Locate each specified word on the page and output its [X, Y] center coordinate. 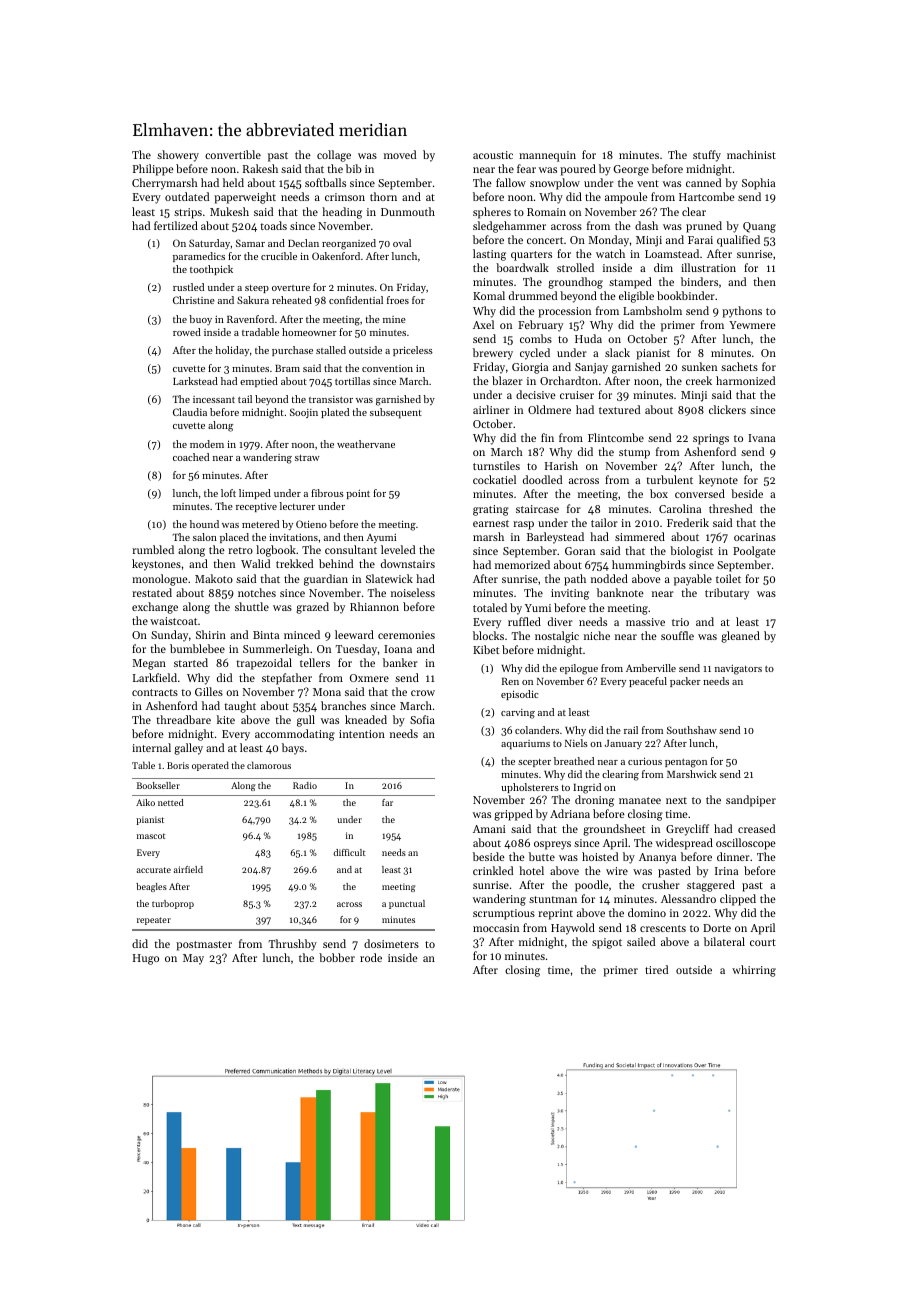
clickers [727, 409]
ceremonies [406, 635]
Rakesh [260, 168]
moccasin [496, 928]
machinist [751, 154]
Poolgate [754, 552]
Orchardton [569, 380]
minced [302, 634]
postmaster [204, 946]
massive [645, 622]
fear [526, 168]
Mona [327, 692]
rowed [187, 332]
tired [656, 969]
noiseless [413, 592]
